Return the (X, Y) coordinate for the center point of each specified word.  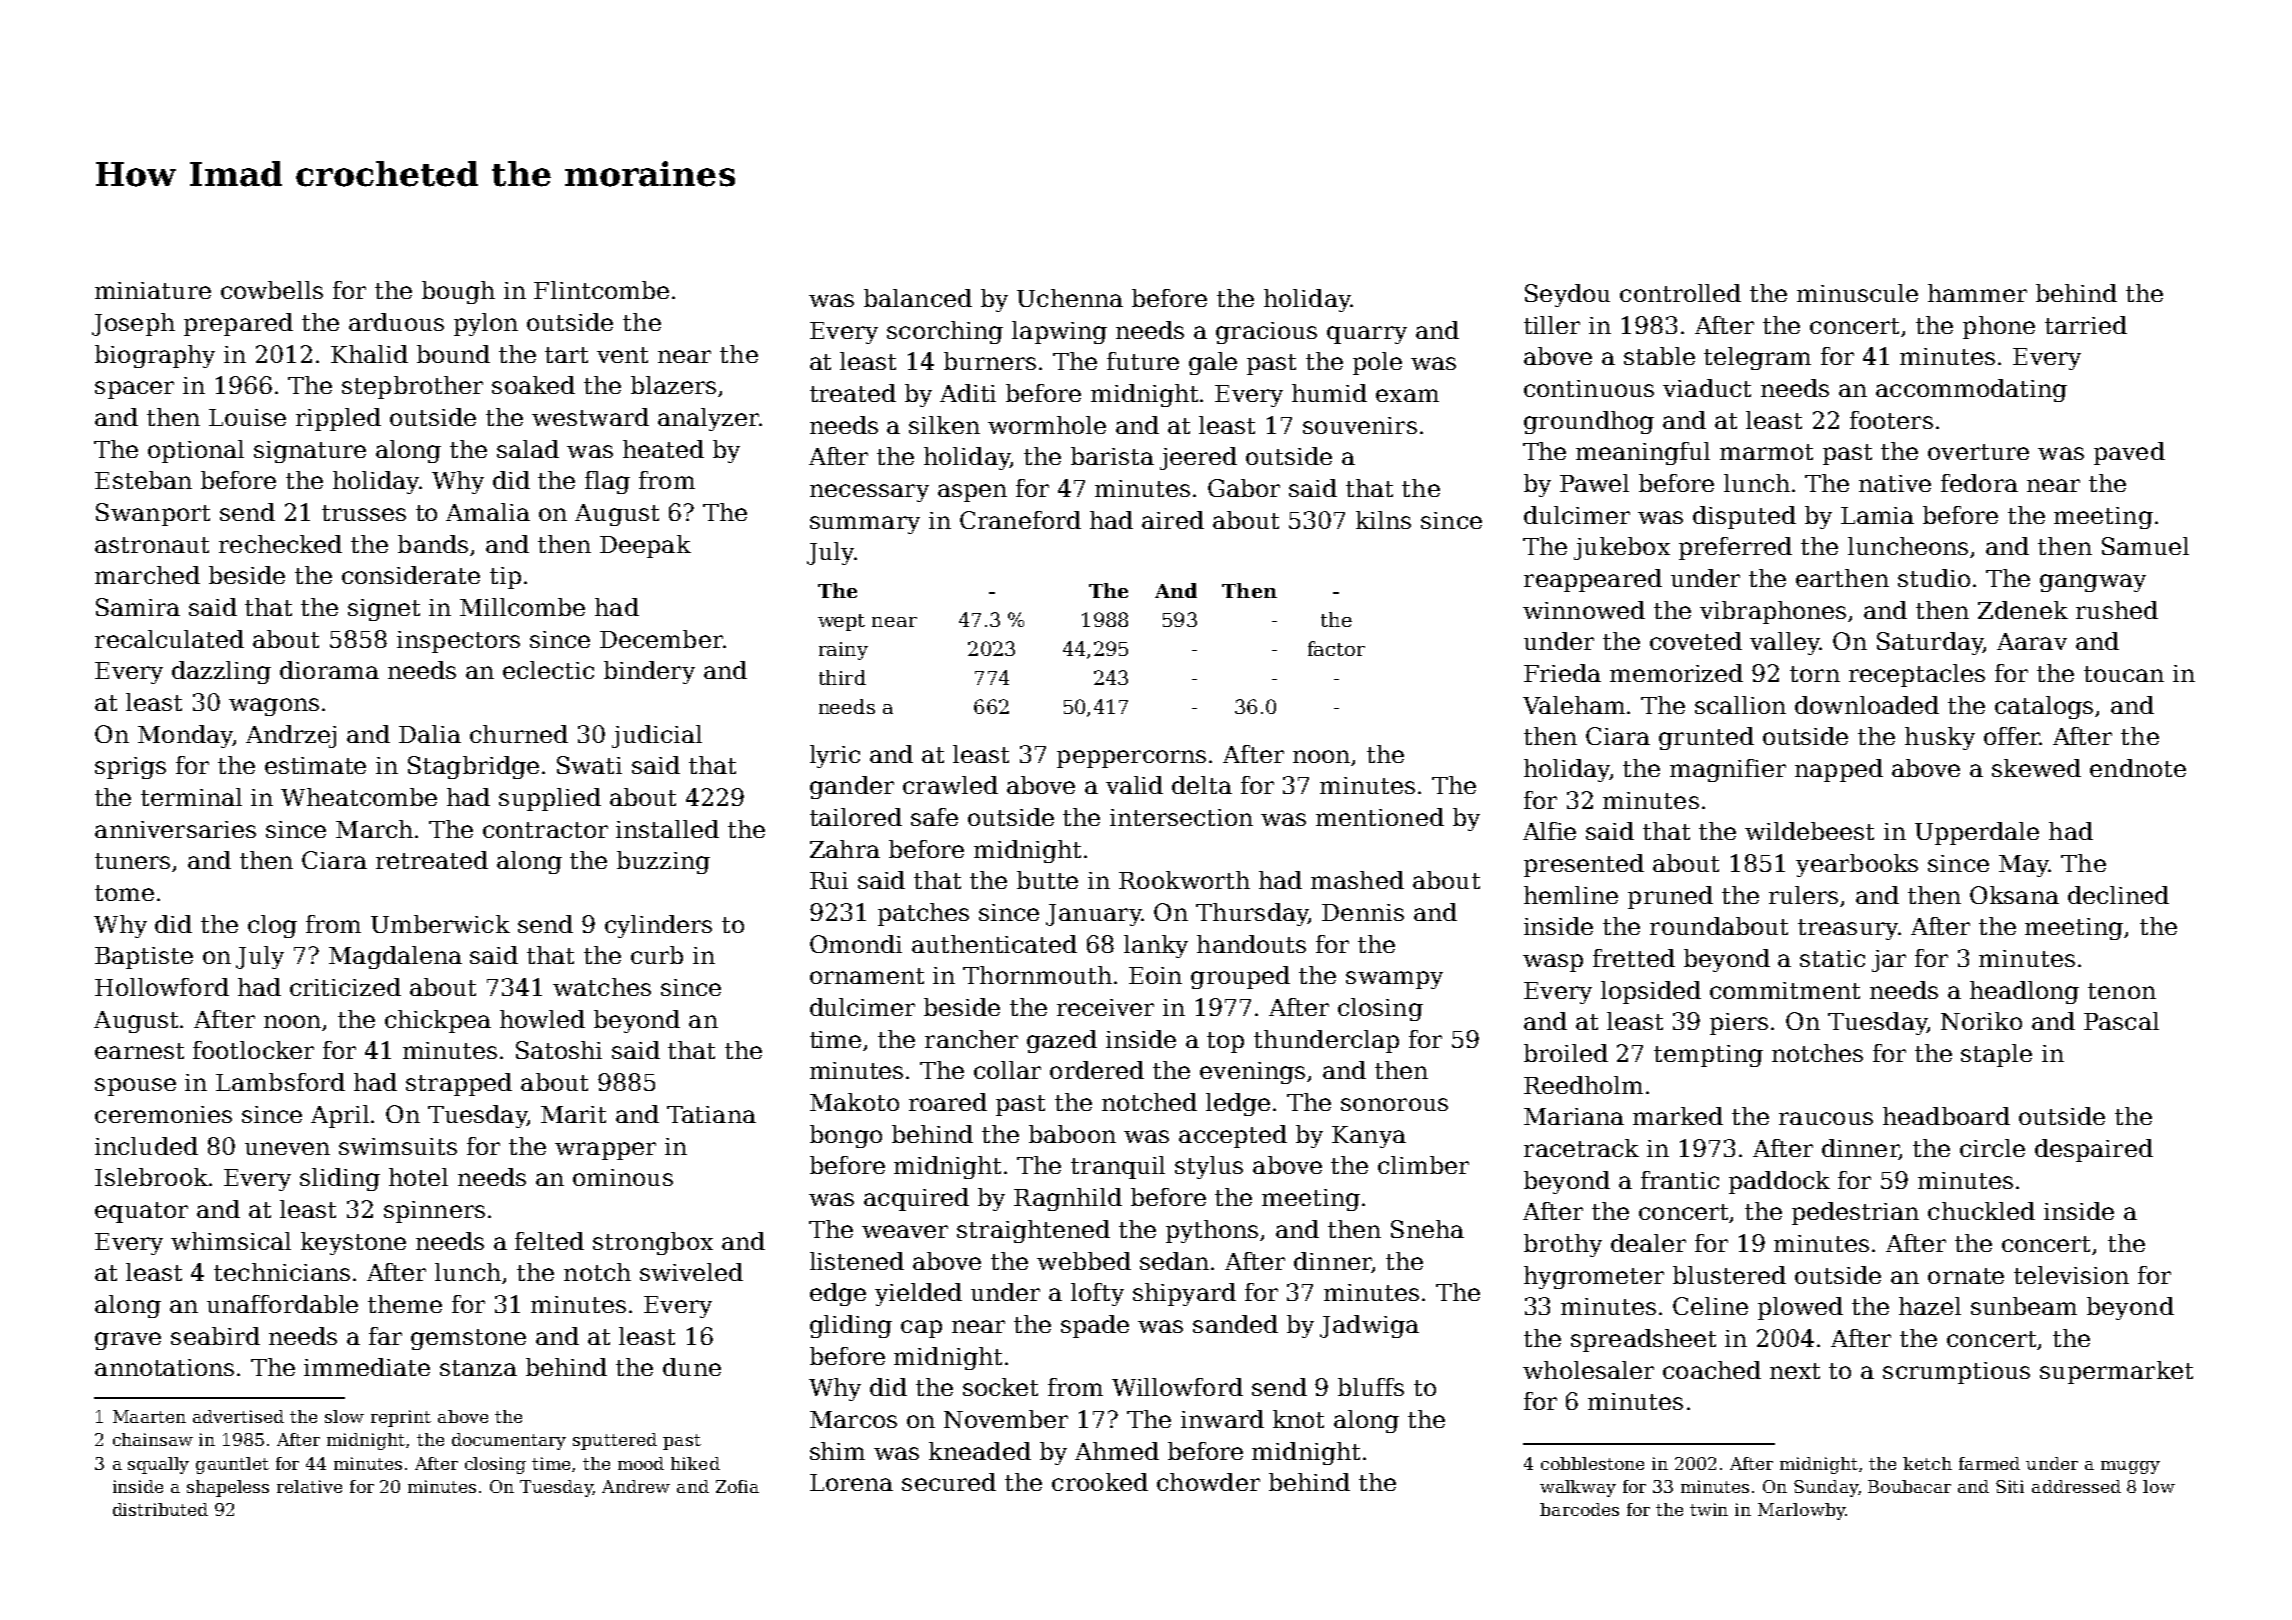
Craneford (1020, 520)
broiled (1566, 1053)
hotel (418, 1177)
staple (1996, 1055)
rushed (2117, 610)
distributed (160, 1509)
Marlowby (1801, 1511)
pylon (486, 324)
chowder (1208, 1482)
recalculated (169, 639)
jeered (1198, 458)
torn (1815, 674)
